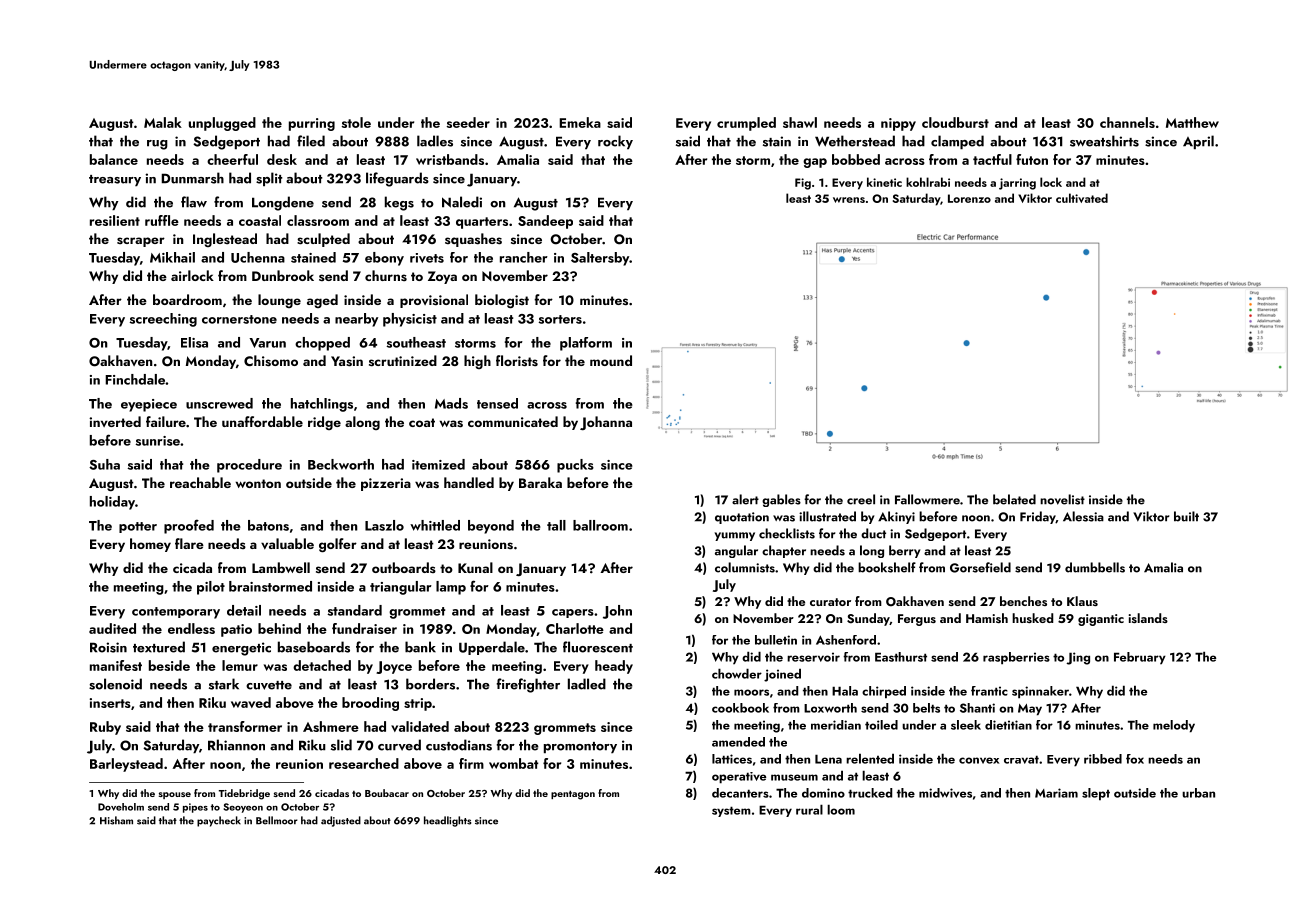 The image size is (1308, 924). Describe the element at coordinates (1192, 122) in the screenshot. I see `Matthew` at that location.
